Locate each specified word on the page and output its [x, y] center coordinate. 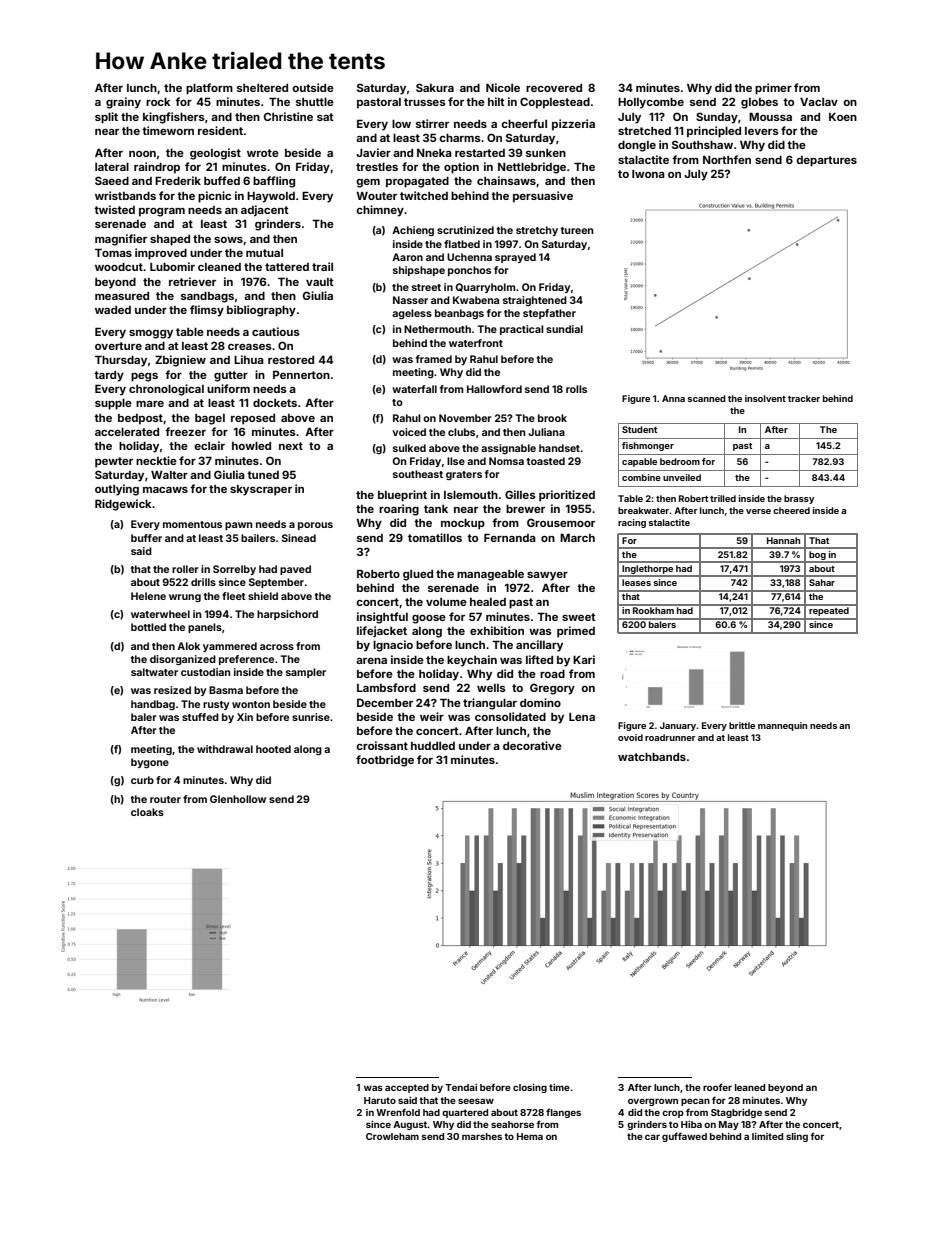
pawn [238, 526]
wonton [251, 704]
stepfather [549, 314]
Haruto [380, 1100]
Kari [584, 659]
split [106, 118]
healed [488, 602]
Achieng [413, 231]
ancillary [539, 646]
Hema [530, 1136]
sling [797, 1137]
